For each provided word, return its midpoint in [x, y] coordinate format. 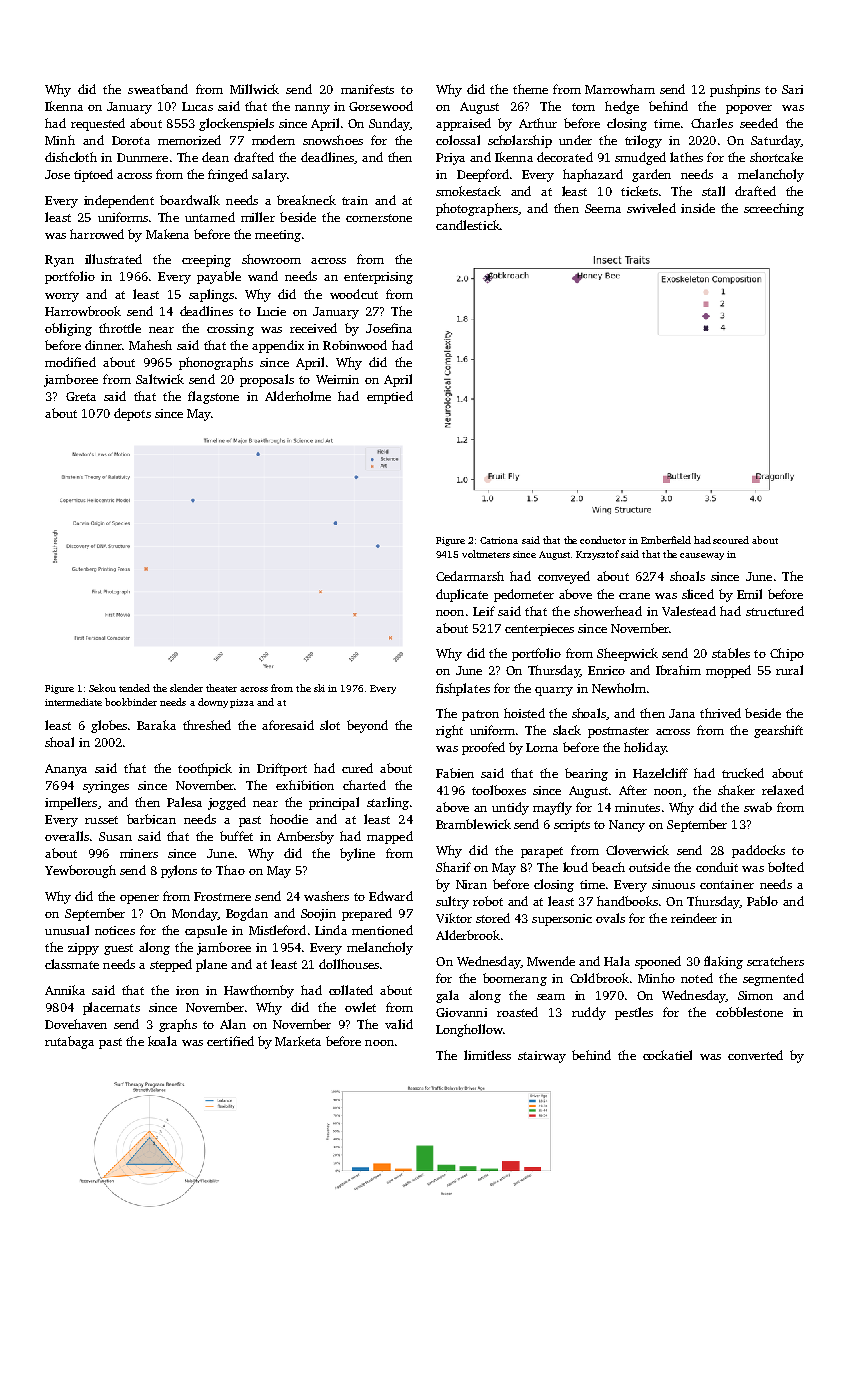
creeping [206, 261]
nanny [312, 109]
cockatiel [667, 1055]
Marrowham [620, 89]
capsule [206, 931]
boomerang [515, 979]
